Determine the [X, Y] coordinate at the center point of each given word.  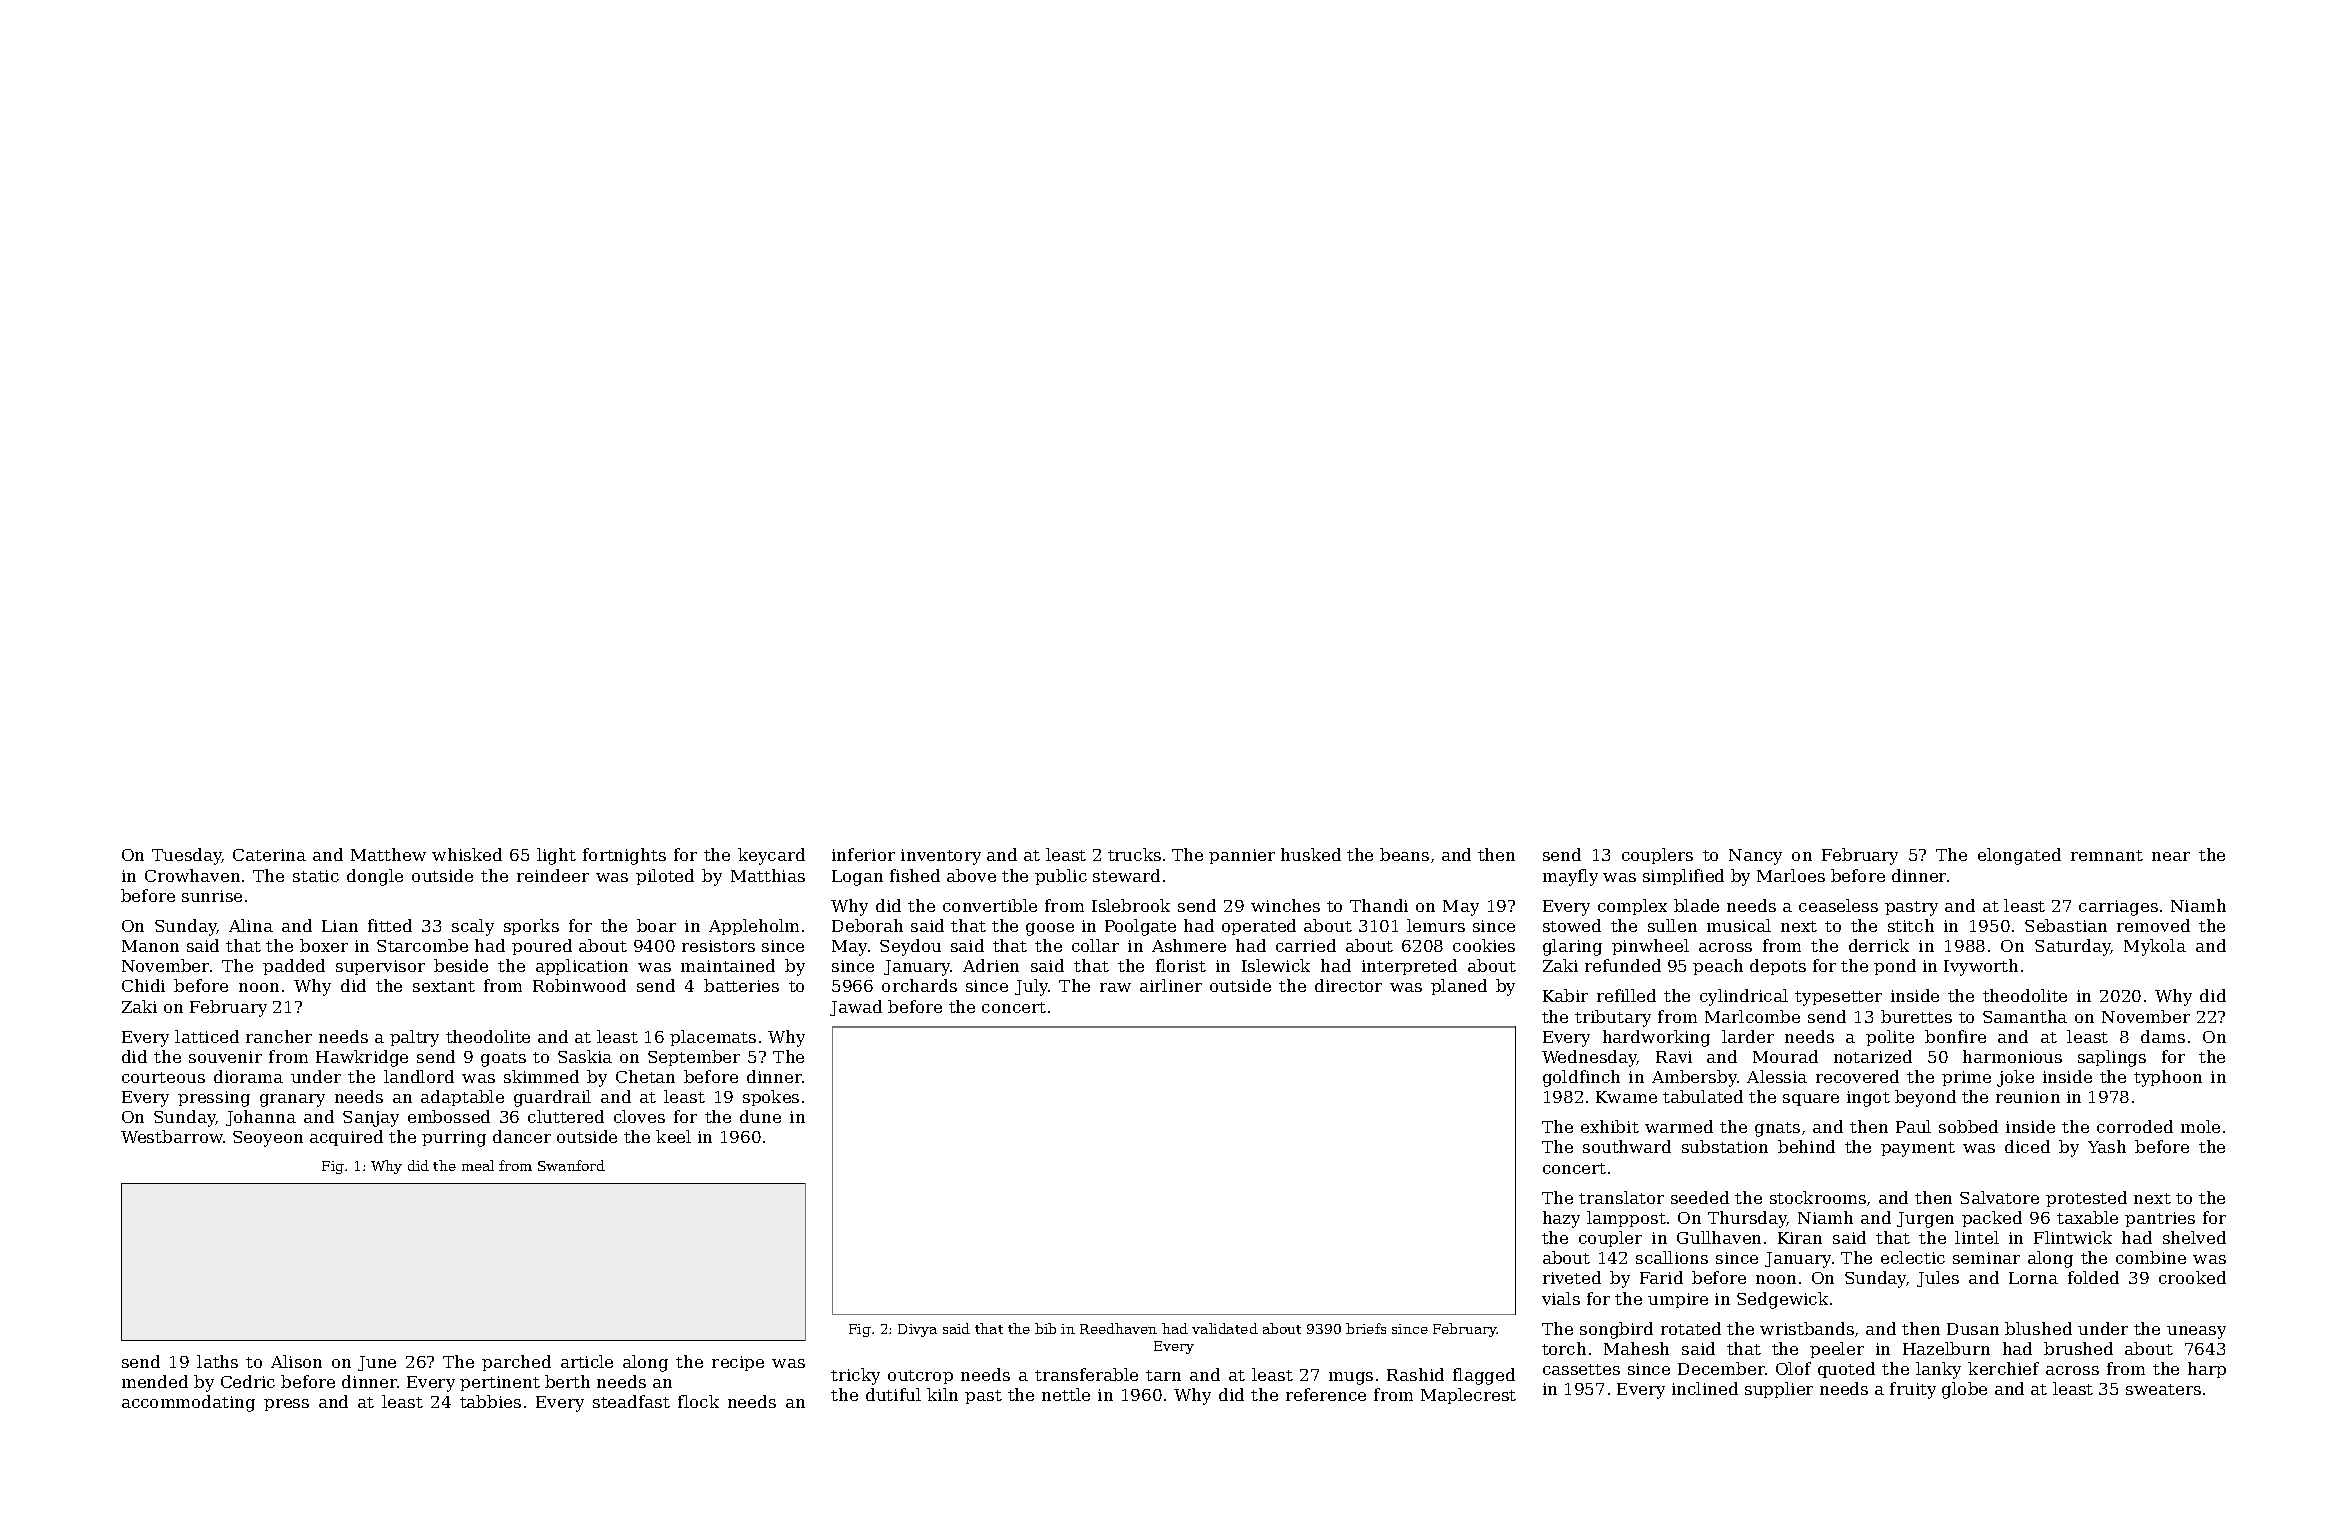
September [694, 1058]
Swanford [571, 1165]
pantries [2160, 1219]
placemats [713, 1038]
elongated [2019, 856]
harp [2207, 1370]
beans [1404, 854]
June [377, 1363]
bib [1045, 1328]
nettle [1066, 1394]
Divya [917, 1330]
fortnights [624, 856]
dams [2163, 1036]
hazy [1561, 1219]
